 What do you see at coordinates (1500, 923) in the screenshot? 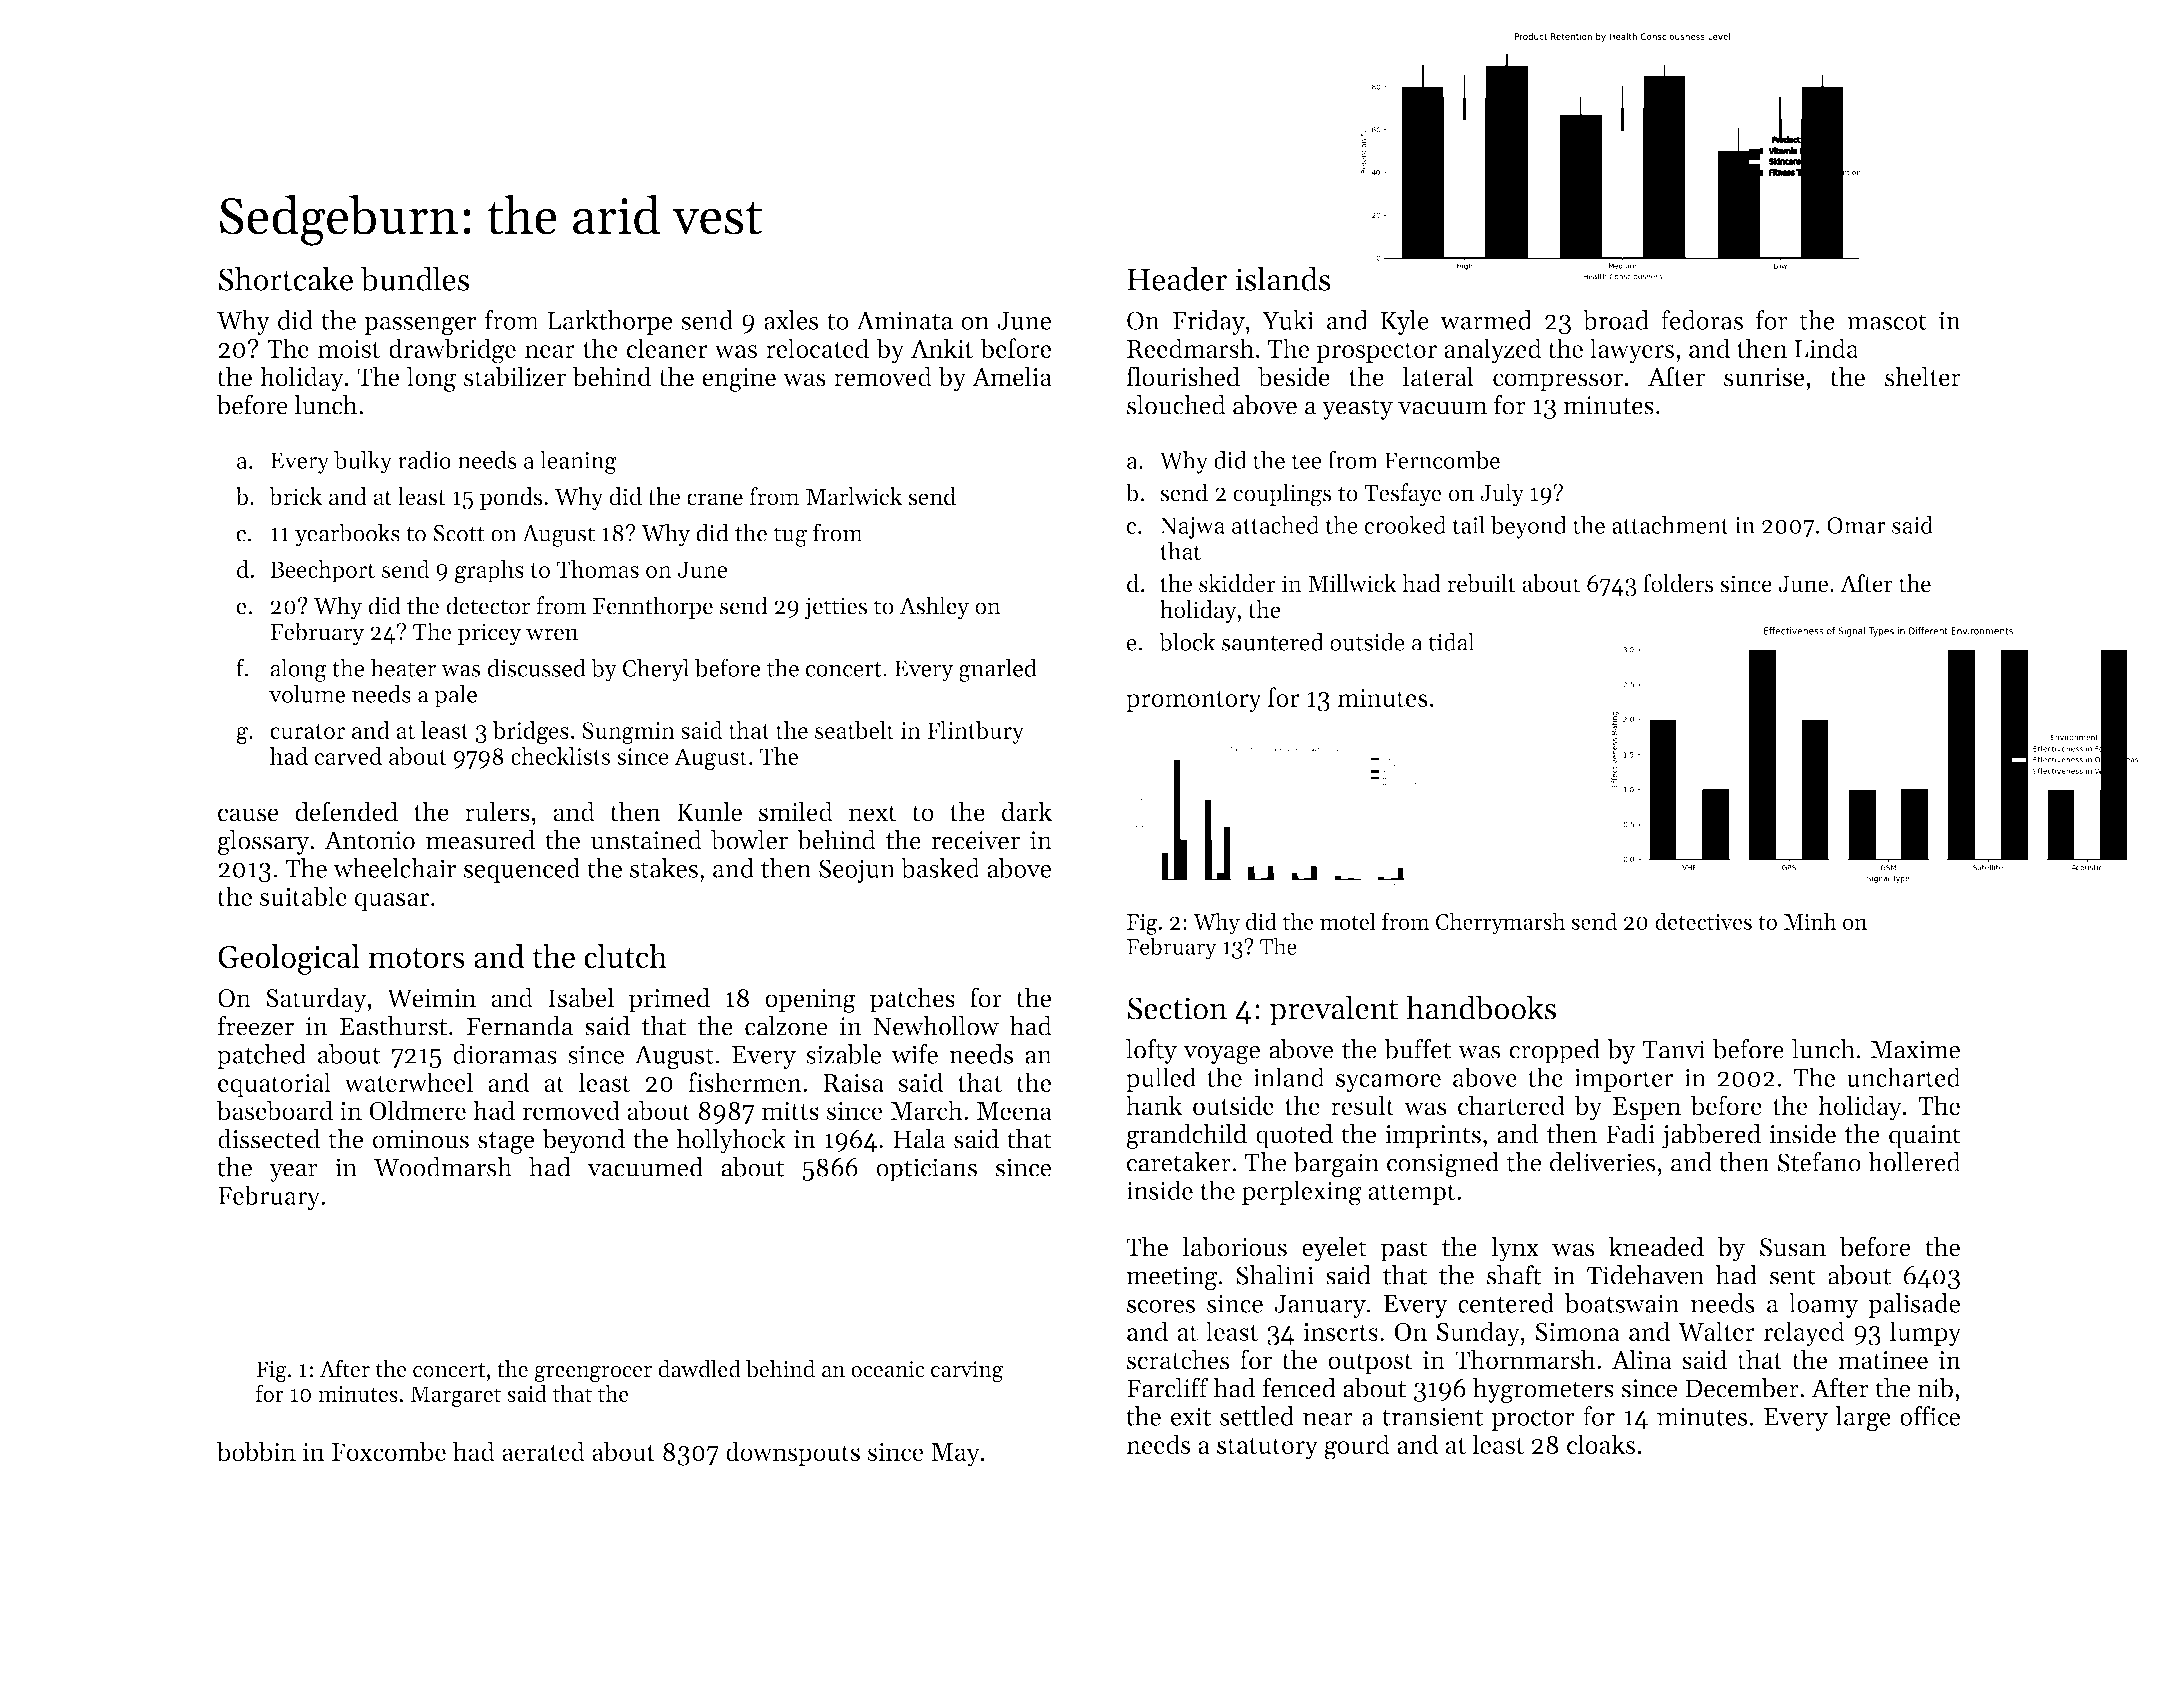
I see `Cherrymarsh` at bounding box center [1500, 923].
